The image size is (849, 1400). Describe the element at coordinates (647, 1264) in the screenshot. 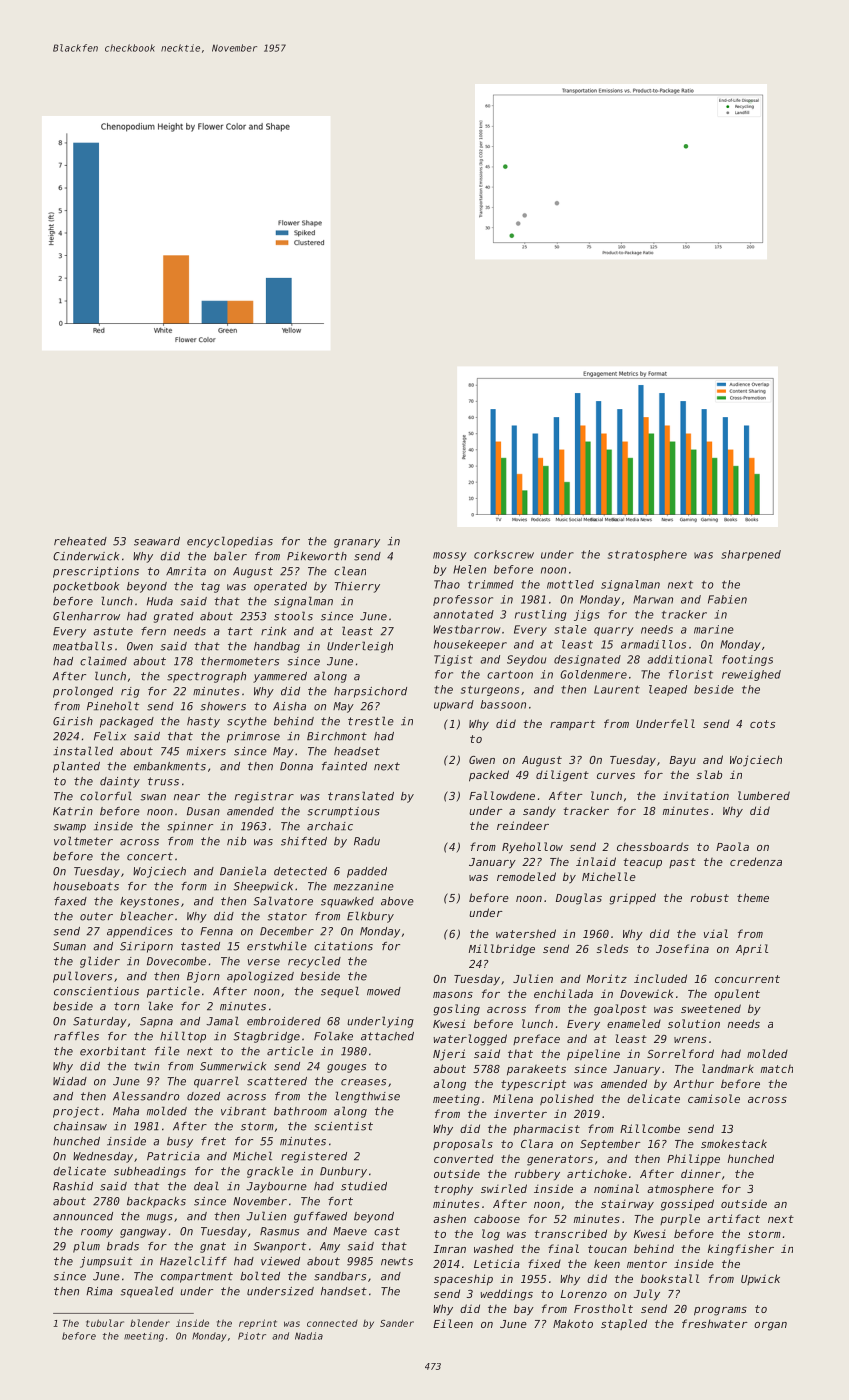

I see `mentor` at that location.
